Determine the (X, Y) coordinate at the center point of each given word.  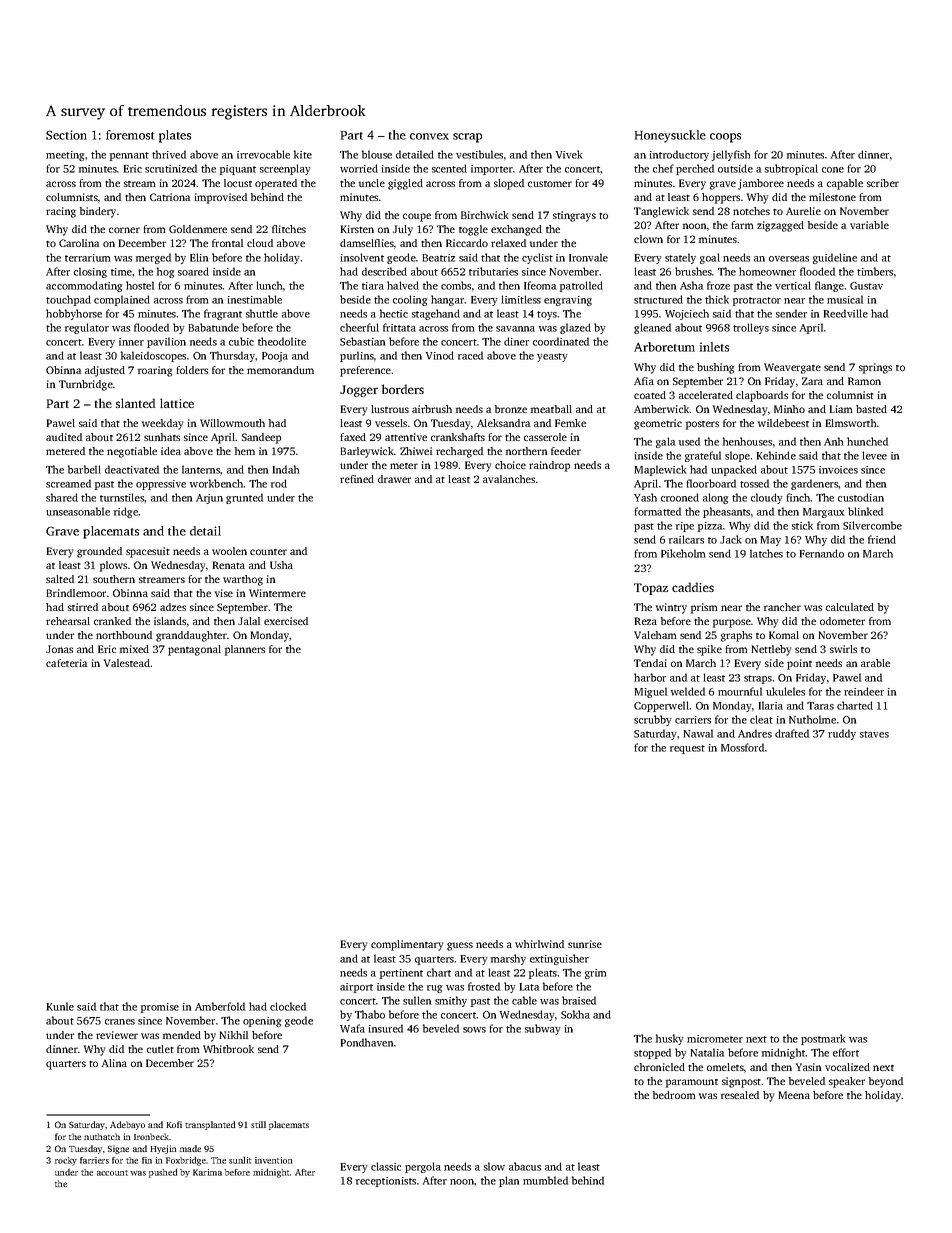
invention (273, 1160)
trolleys (751, 328)
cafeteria (66, 663)
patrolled (581, 286)
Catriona (170, 197)
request (687, 749)
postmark (823, 1039)
